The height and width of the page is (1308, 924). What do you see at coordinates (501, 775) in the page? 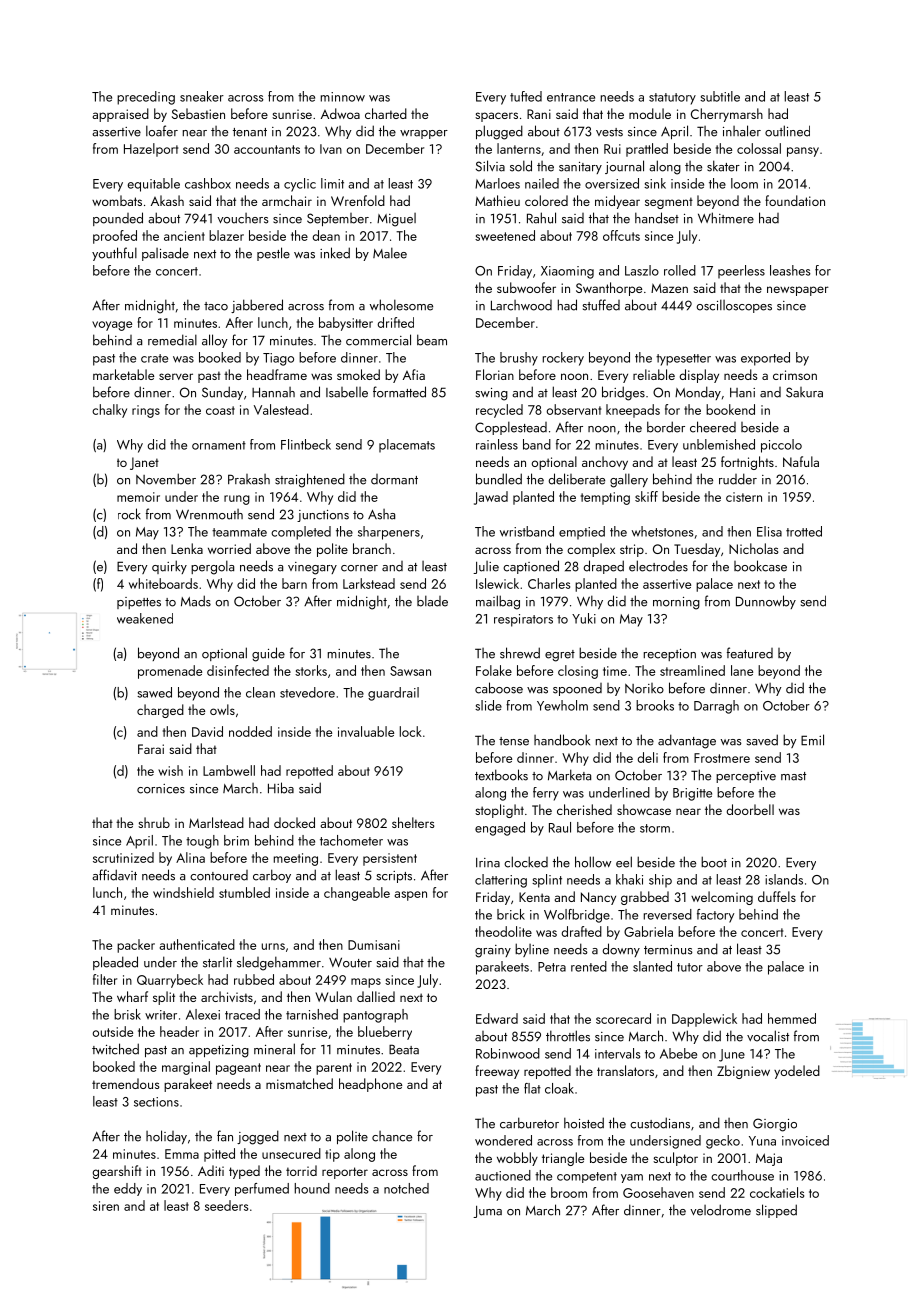
I see `textbooks` at bounding box center [501, 775].
